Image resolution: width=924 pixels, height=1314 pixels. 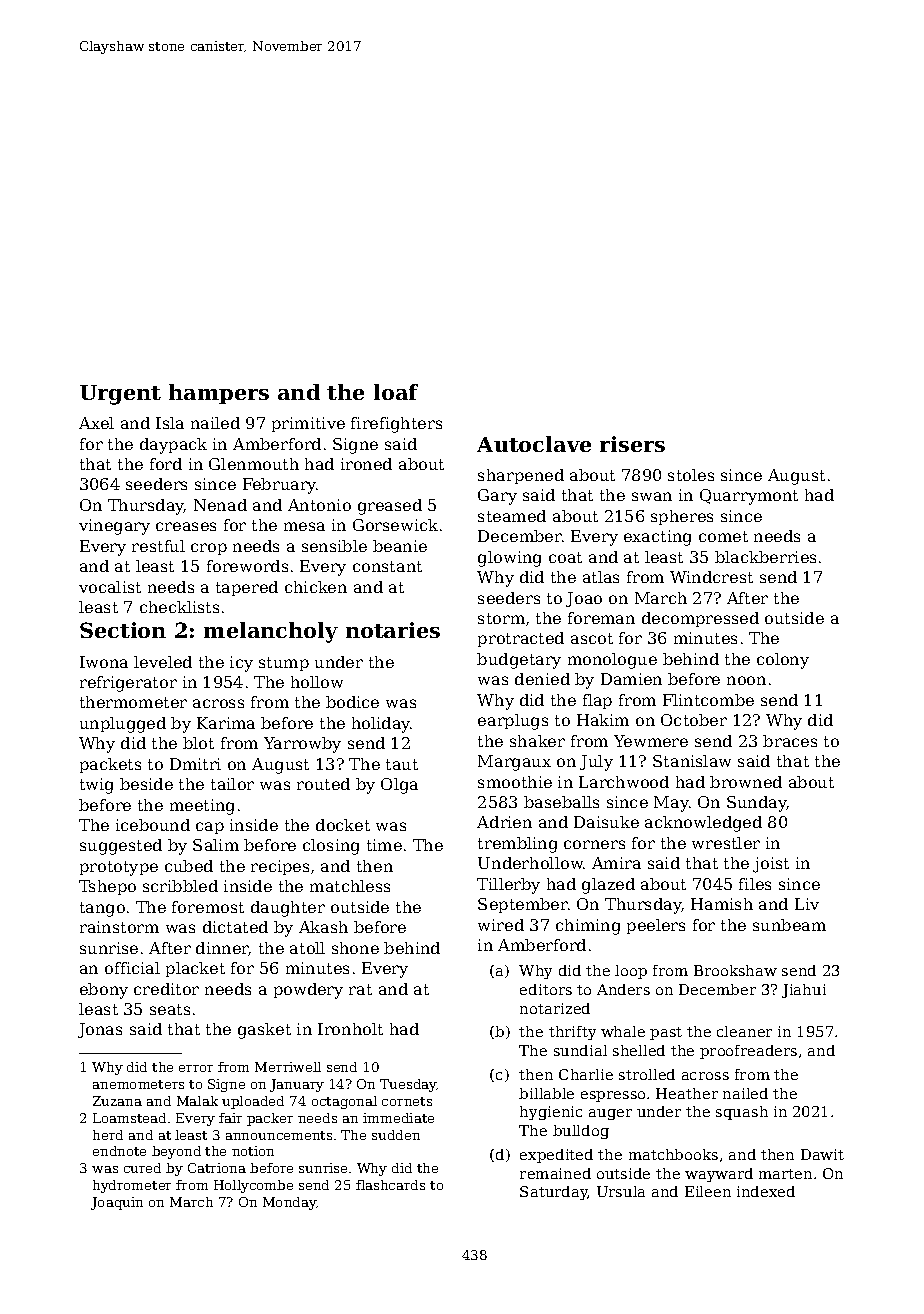 I want to click on Monday, so click(x=289, y=1203).
